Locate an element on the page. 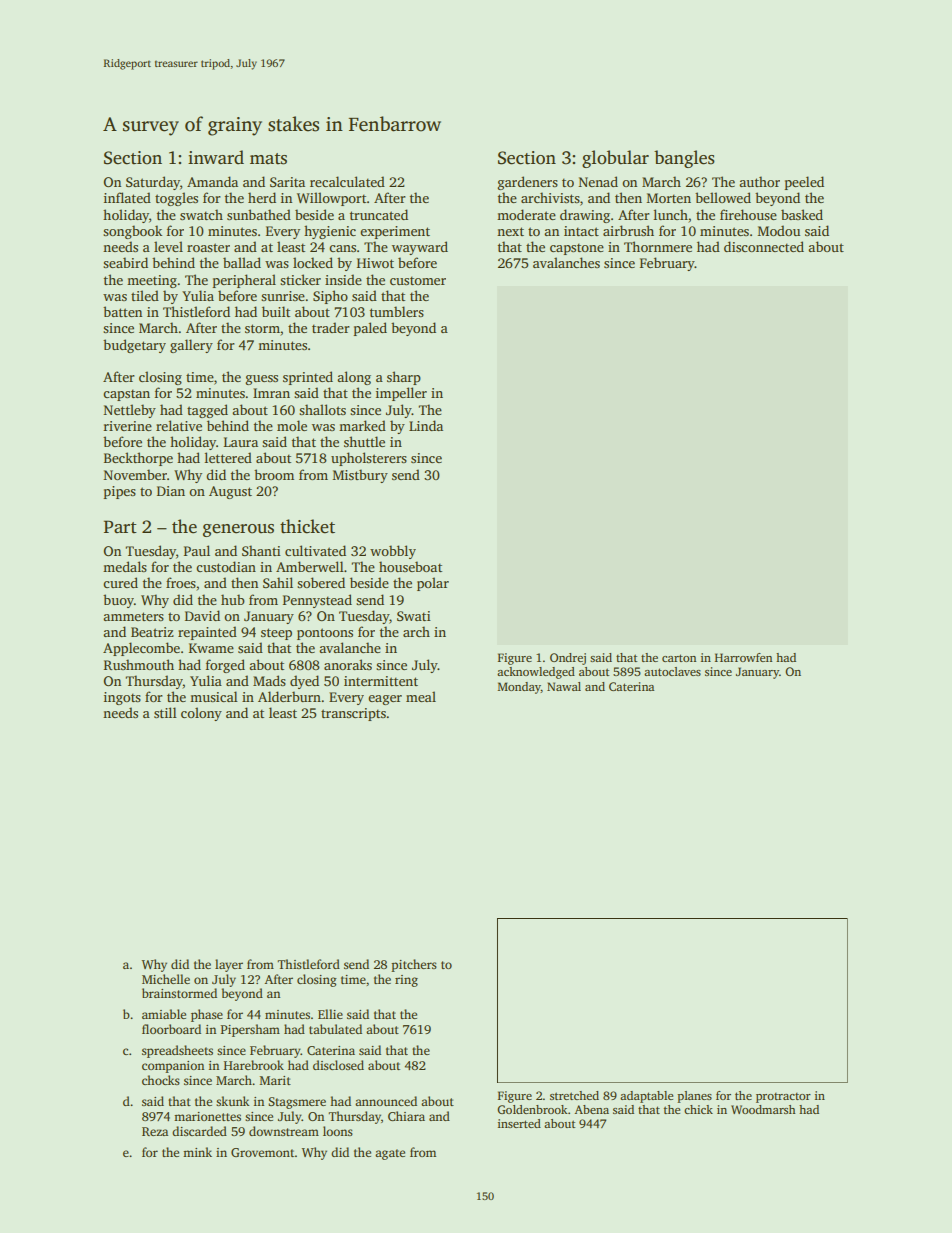 This document has width=952, height=1233. Harrowfen is located at coordinates (743, 657).
